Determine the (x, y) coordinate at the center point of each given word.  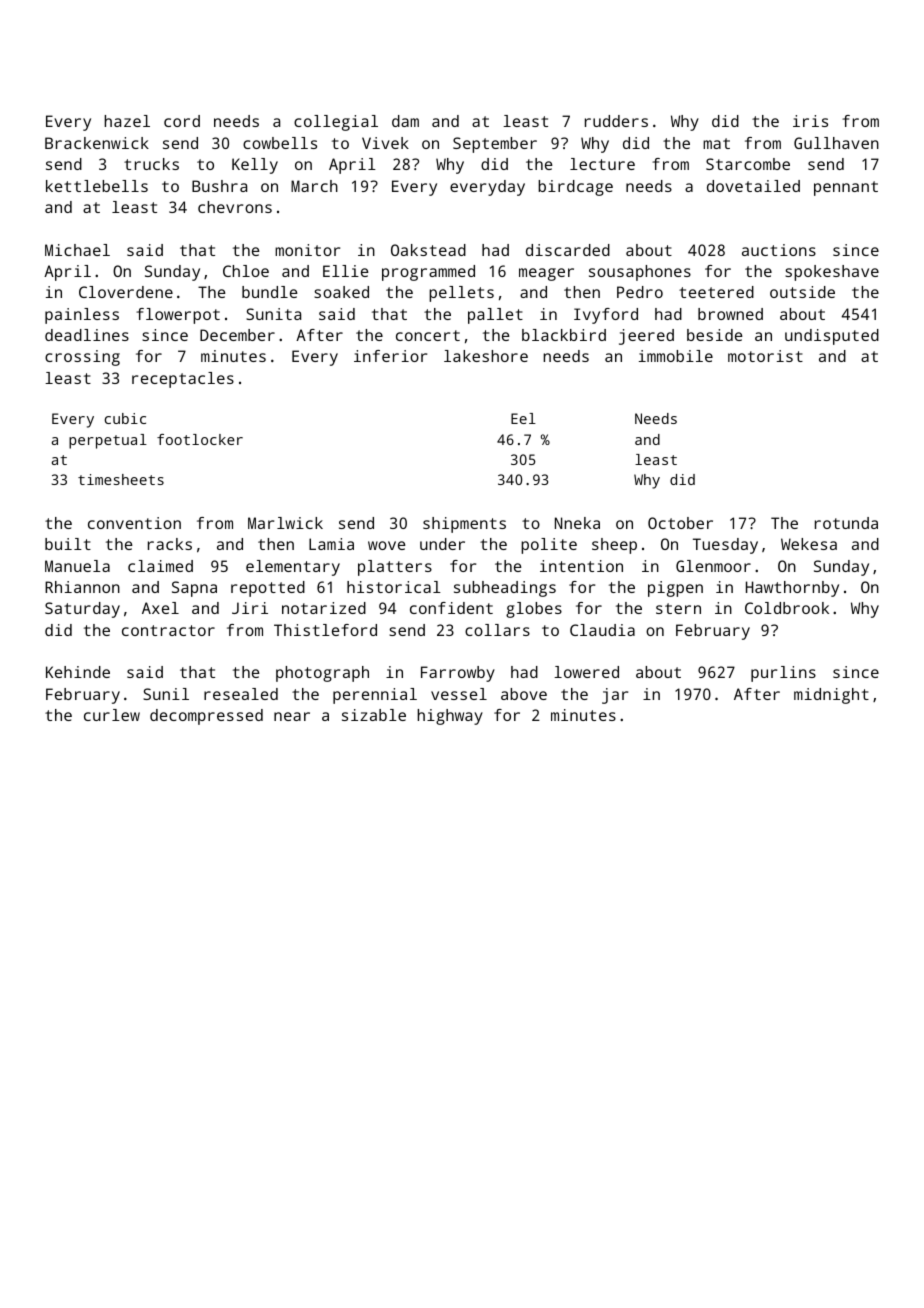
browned (730, 314)
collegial (336, 123)
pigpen (675, 589)
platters (395, 568)
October (680, 523)
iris (810, 121)
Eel (523, 418)
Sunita (273, 314)
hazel (127, 121)
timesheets (121, 479)
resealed (241, 694)
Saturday (82, 610)
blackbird (564, 335)
